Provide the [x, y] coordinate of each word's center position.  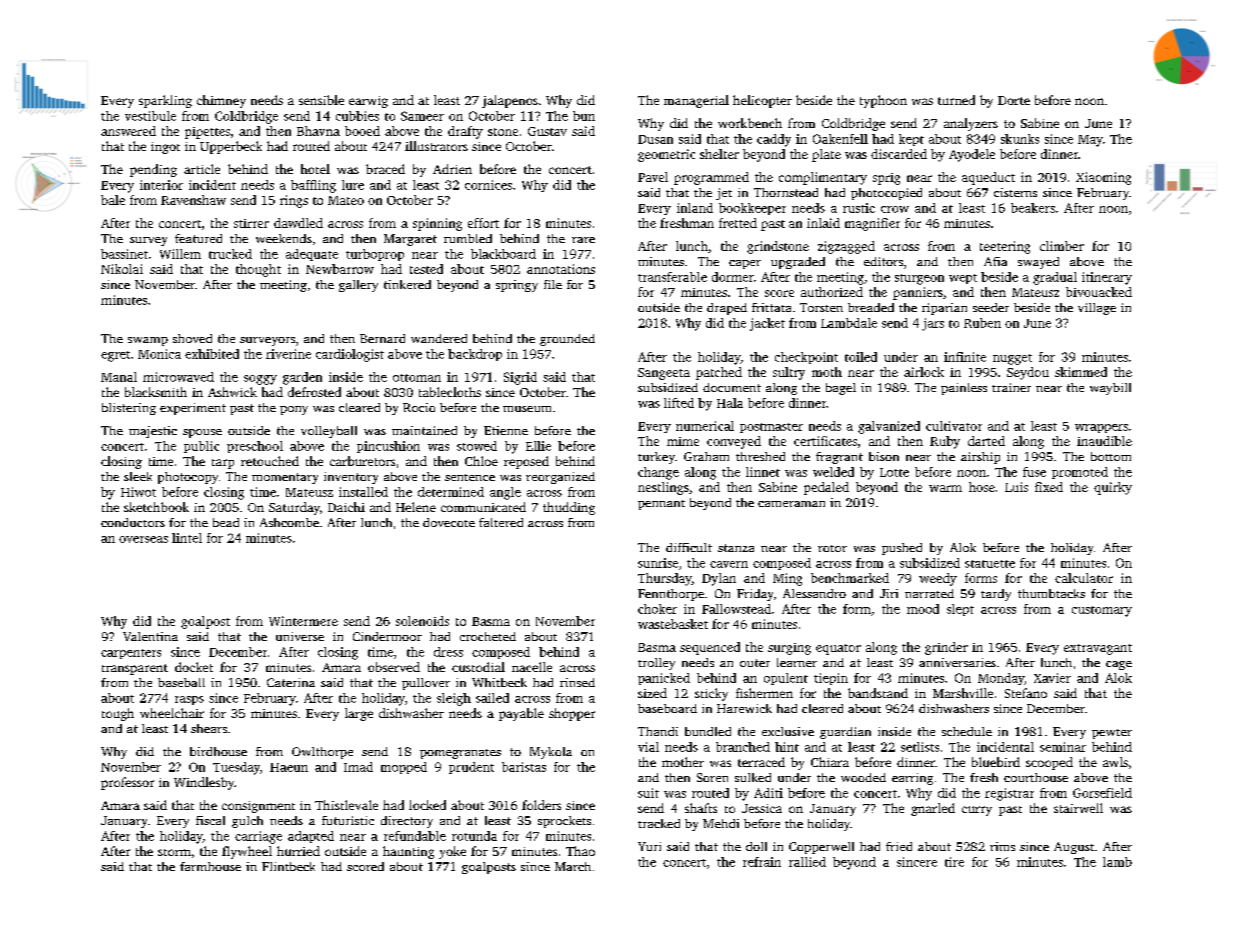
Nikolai [122, 269]
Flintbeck [288, 866]
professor [127, 783]
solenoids [422, 621]
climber [1062, 246]
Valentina [150, 636]
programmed [711, 178]
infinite [965, 357]
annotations [561, 269]
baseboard [667, 708]
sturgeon [919, 279]
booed [362, 131]
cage [1119, 665]
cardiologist [350, 355]
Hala [730, 403]
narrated [929, 593]
